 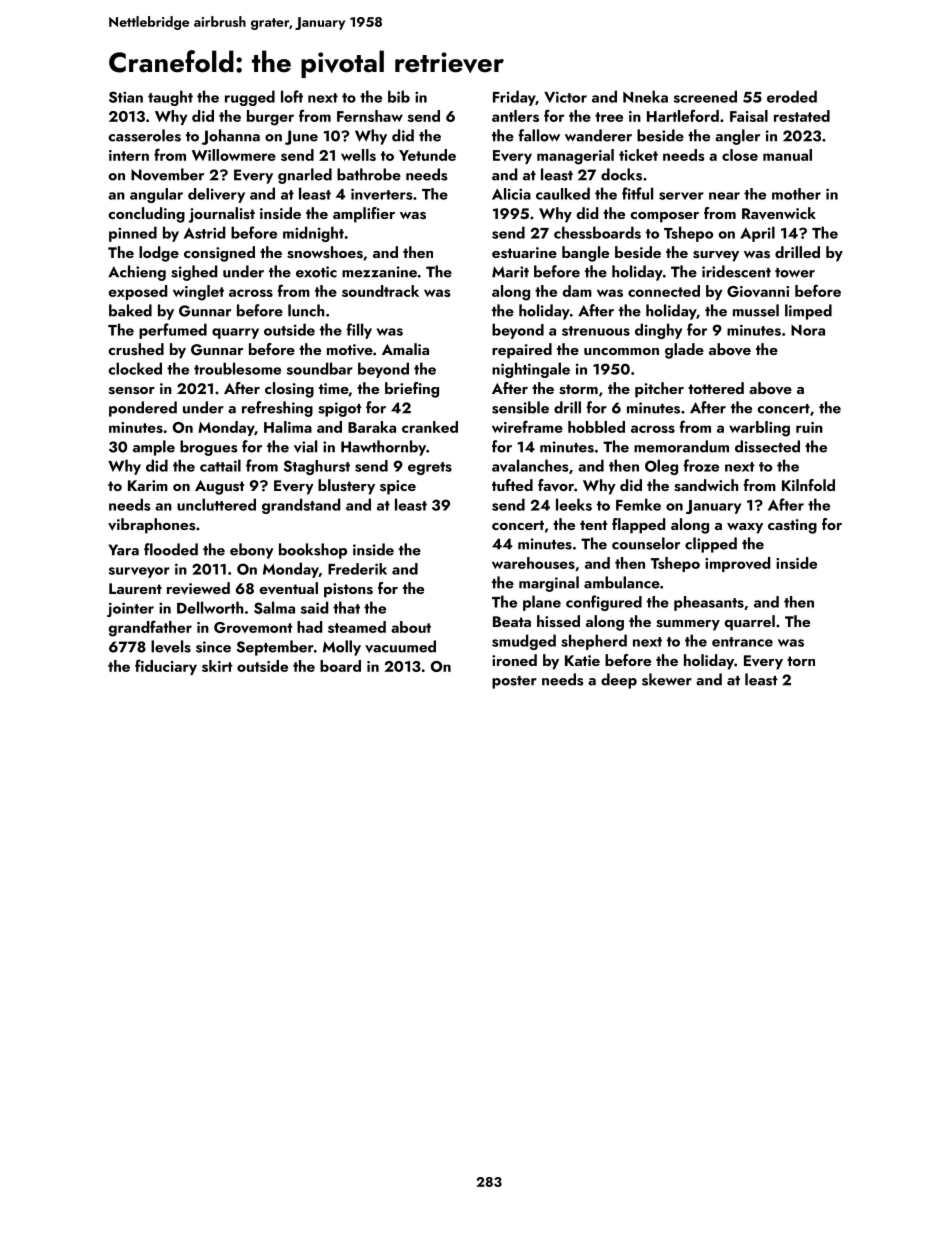 I want to click on fiduciary, so click(x=166, y=667).
